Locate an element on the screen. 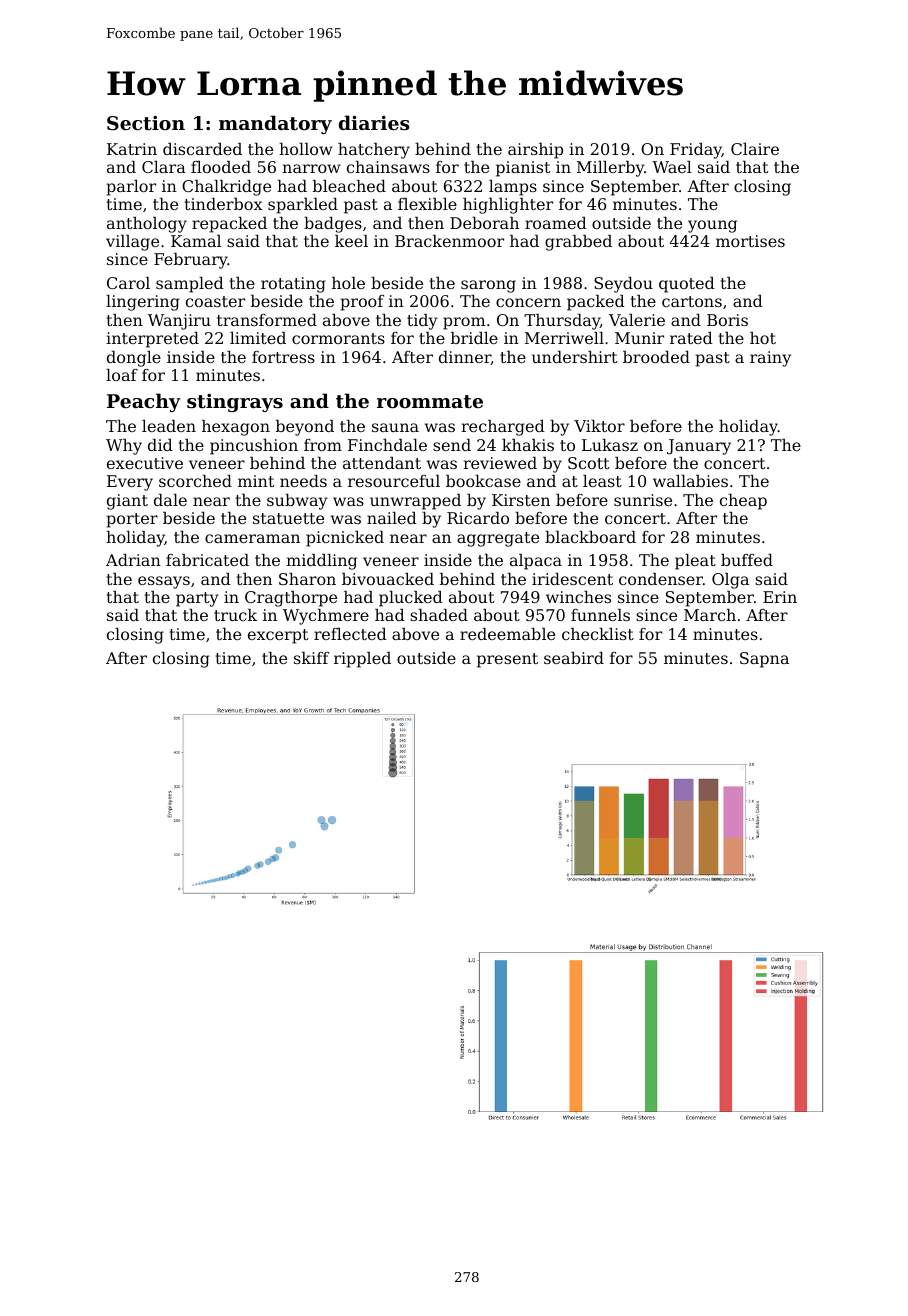  Seydou is located at coordinates (623, 285).
